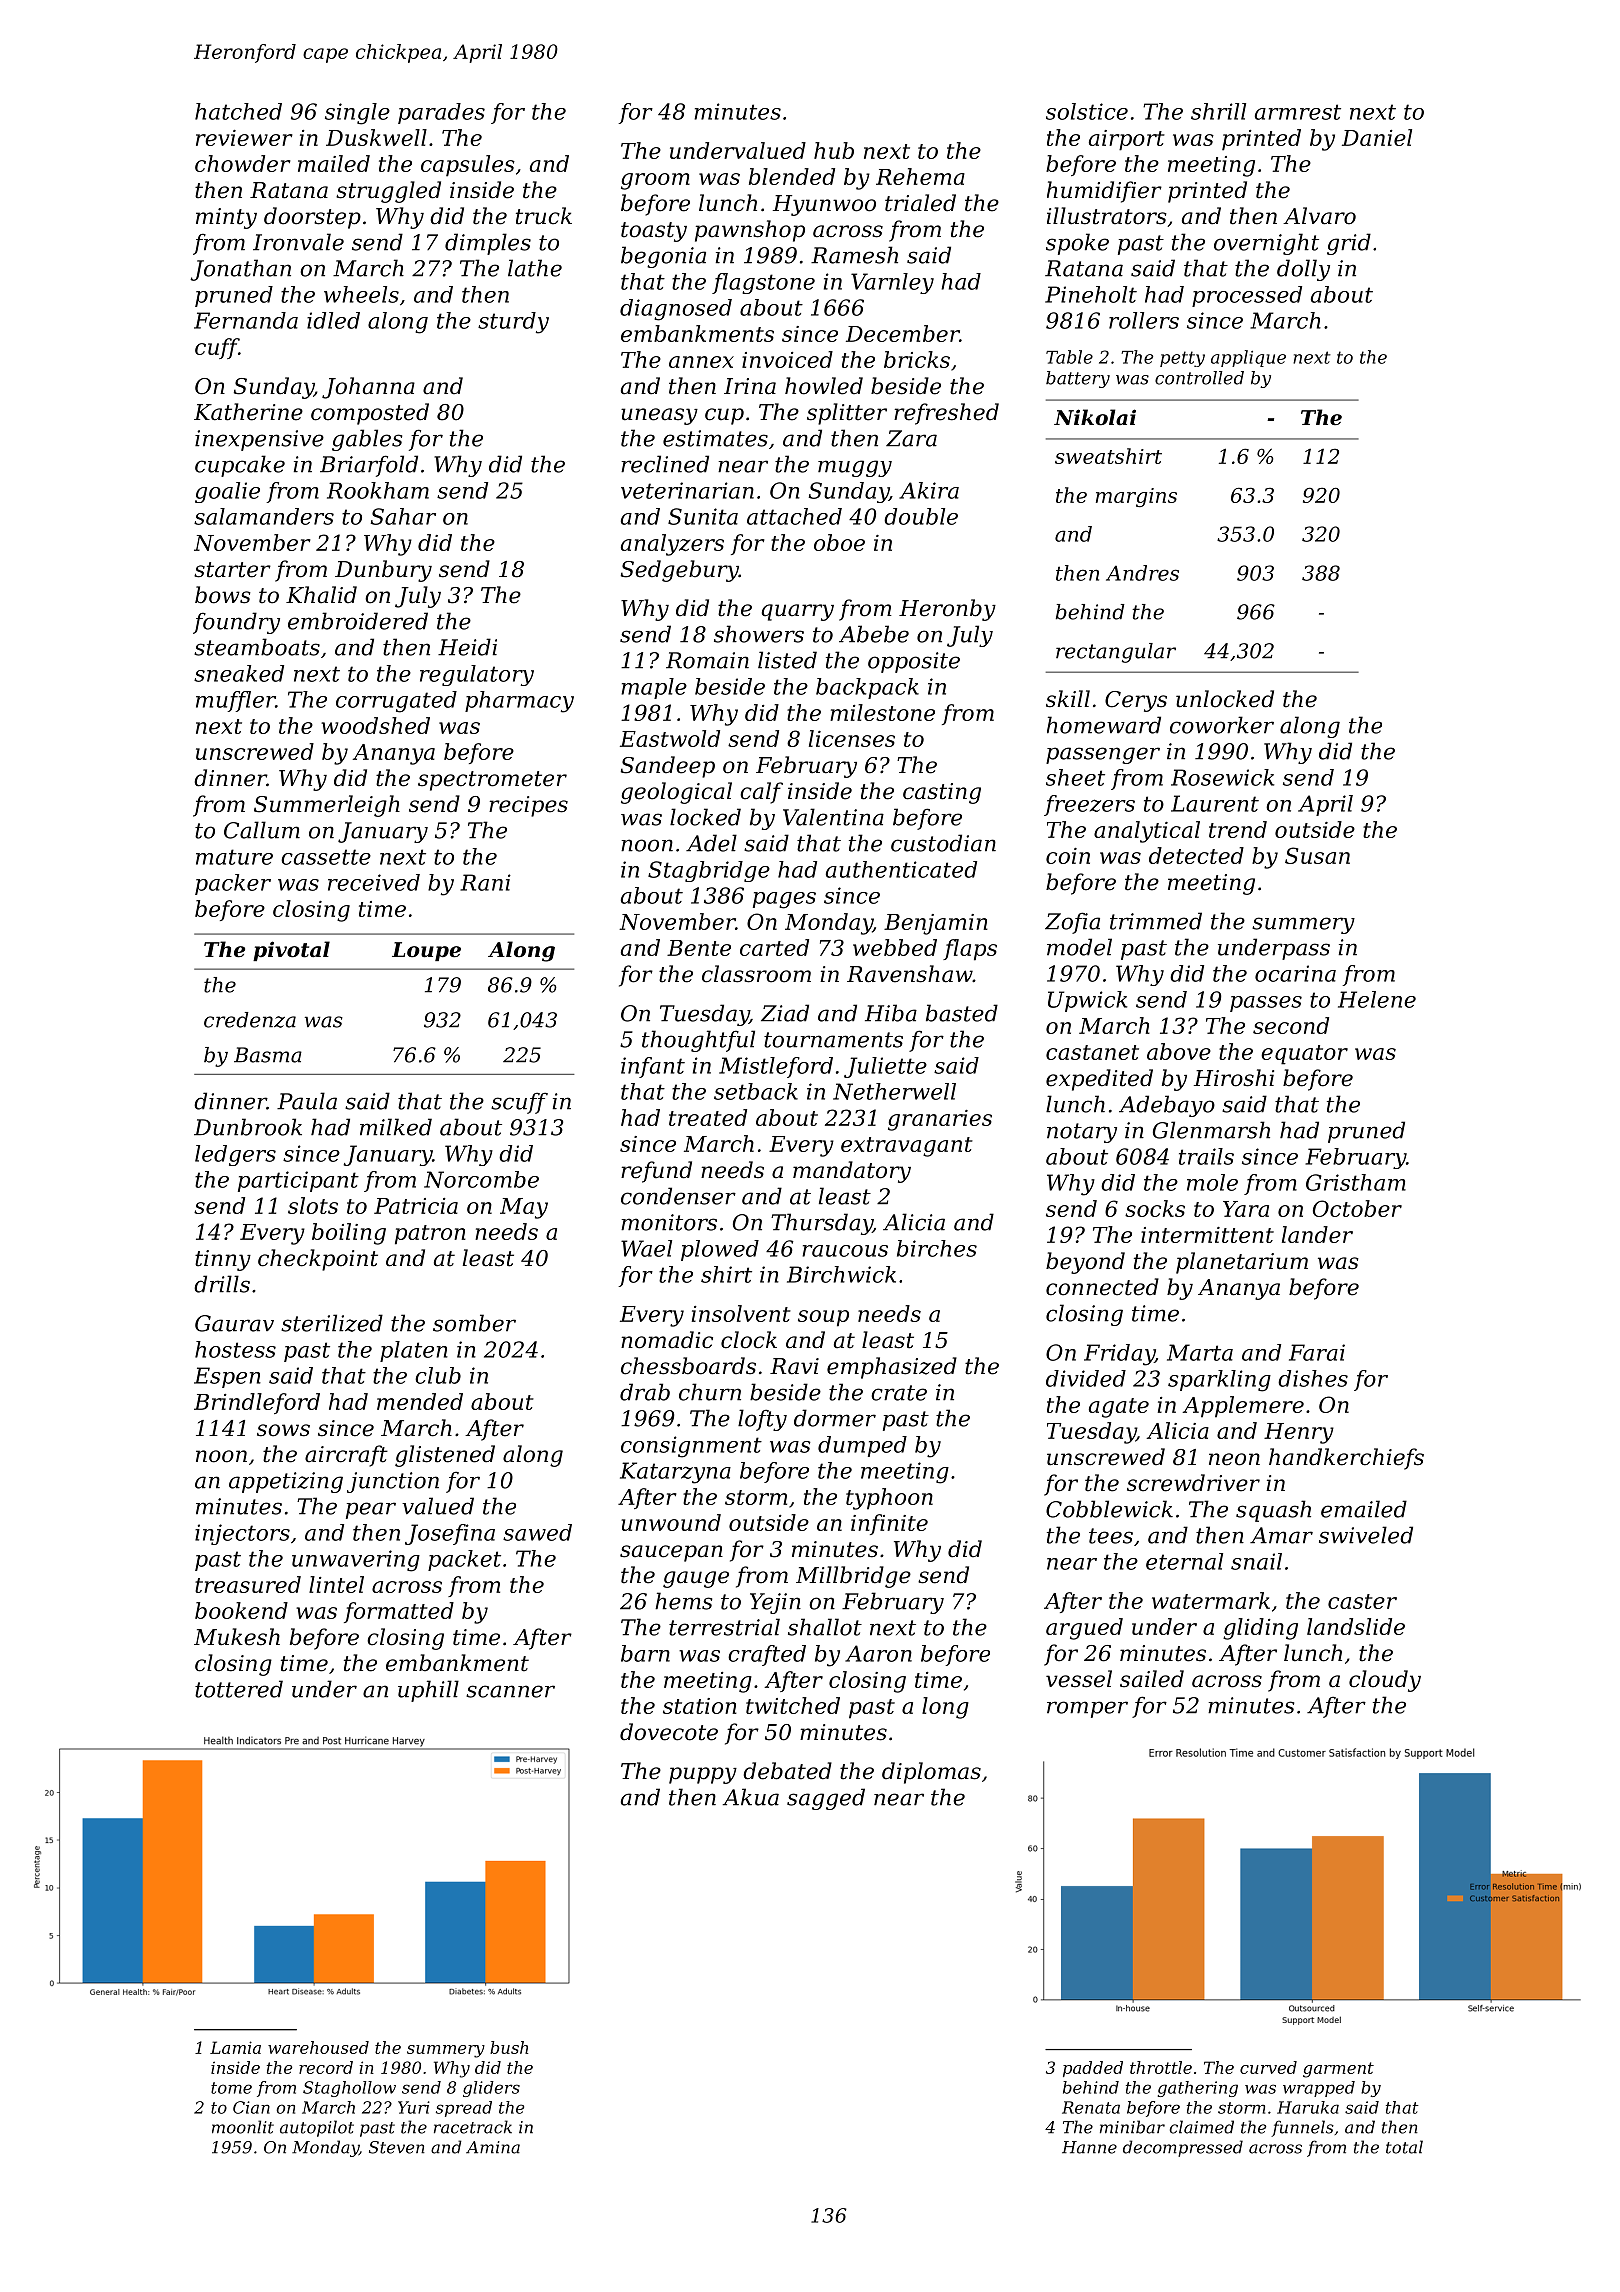 The width and height of the screenshot is (1620, 2292). I want to click on record, so click(326, 2067).
